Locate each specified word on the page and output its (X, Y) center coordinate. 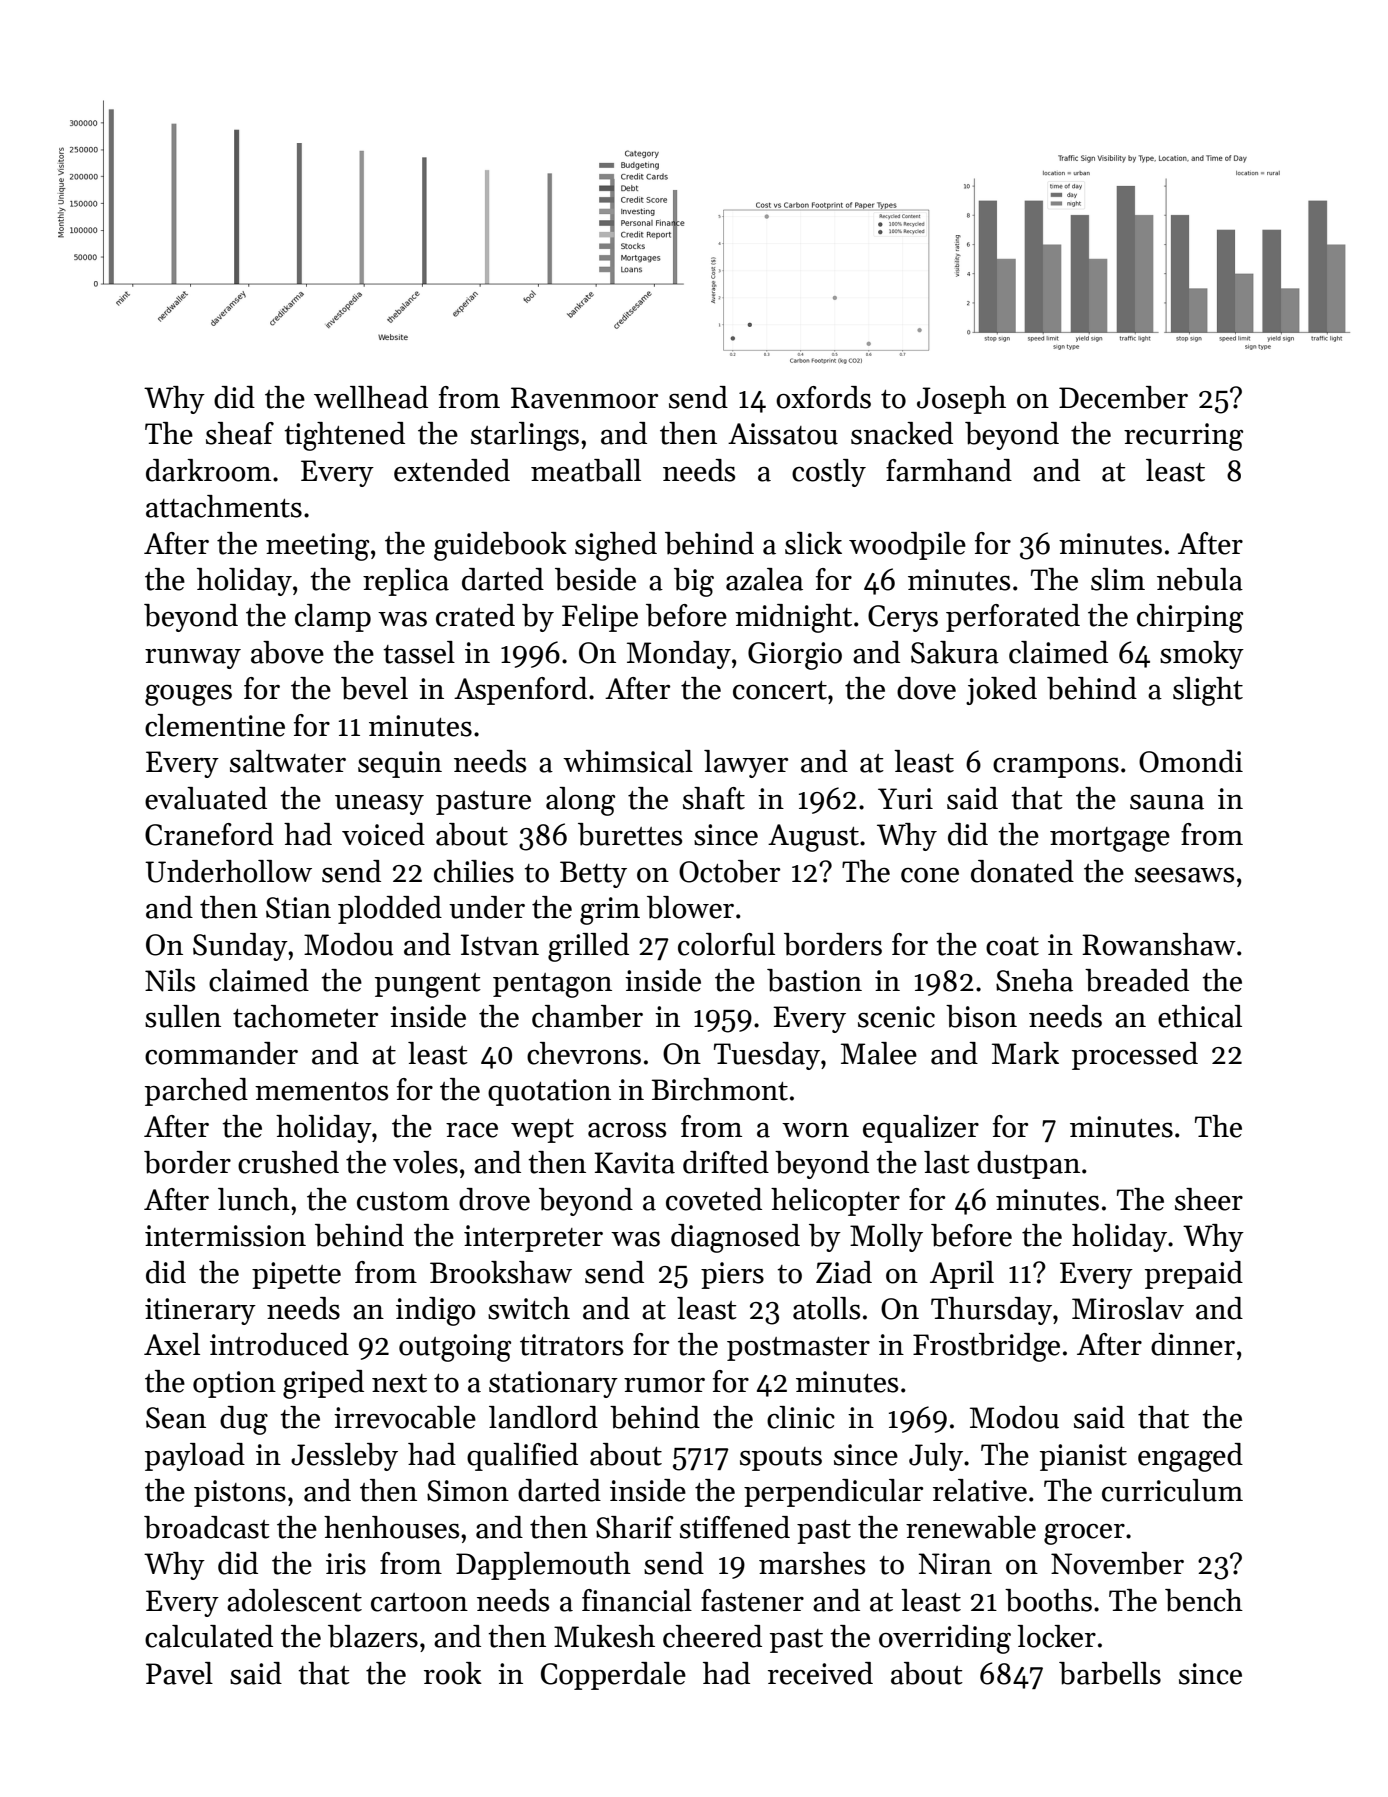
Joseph (961, 400)
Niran (955, 1564)
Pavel (179, 1673)
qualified (522, 1457)
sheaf (240, 433)
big (694, 582)
